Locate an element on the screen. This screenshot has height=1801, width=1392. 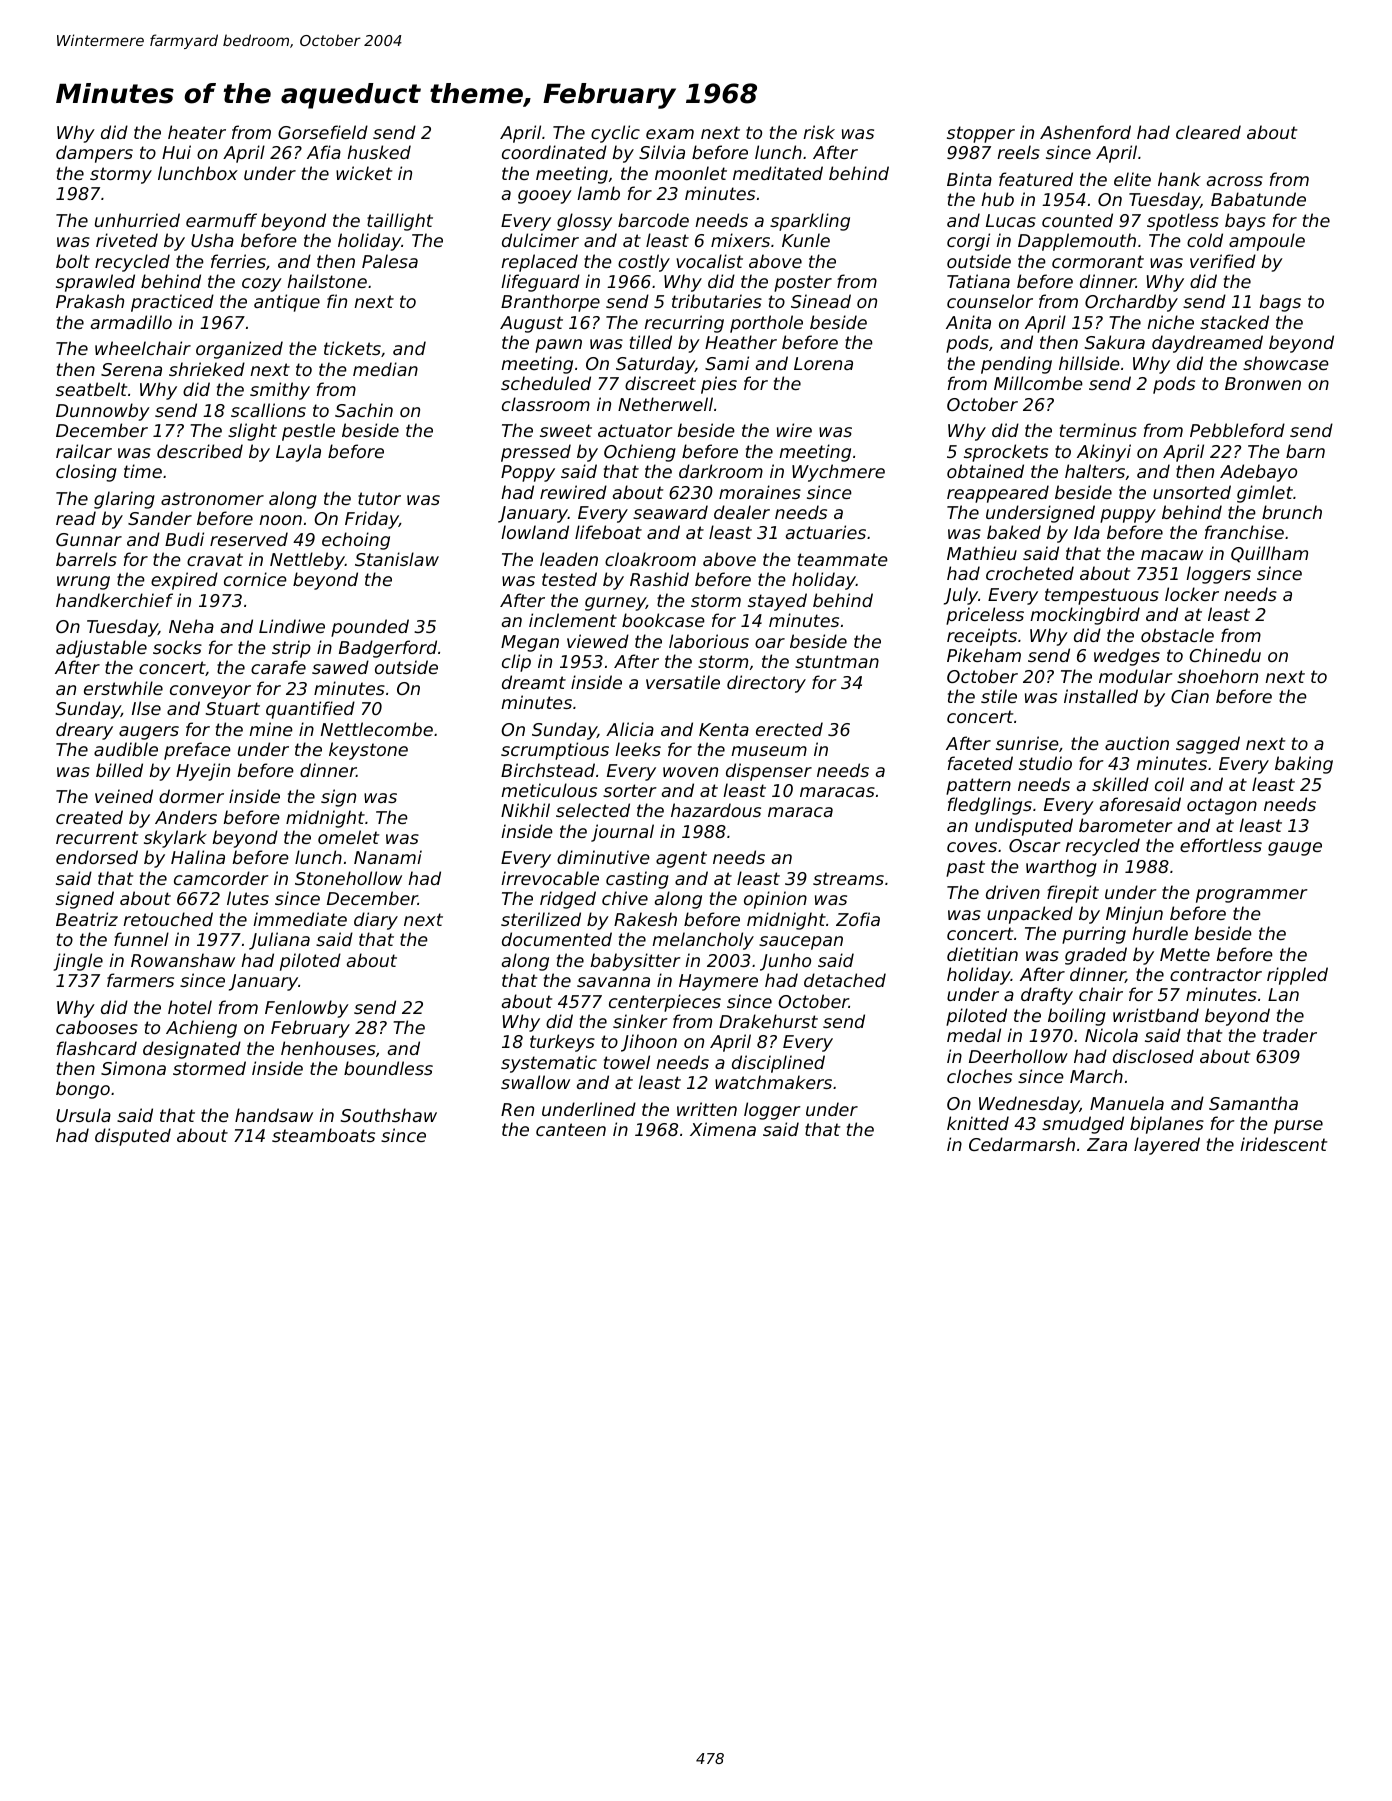
keystone is located at coordinates (368, 751).
